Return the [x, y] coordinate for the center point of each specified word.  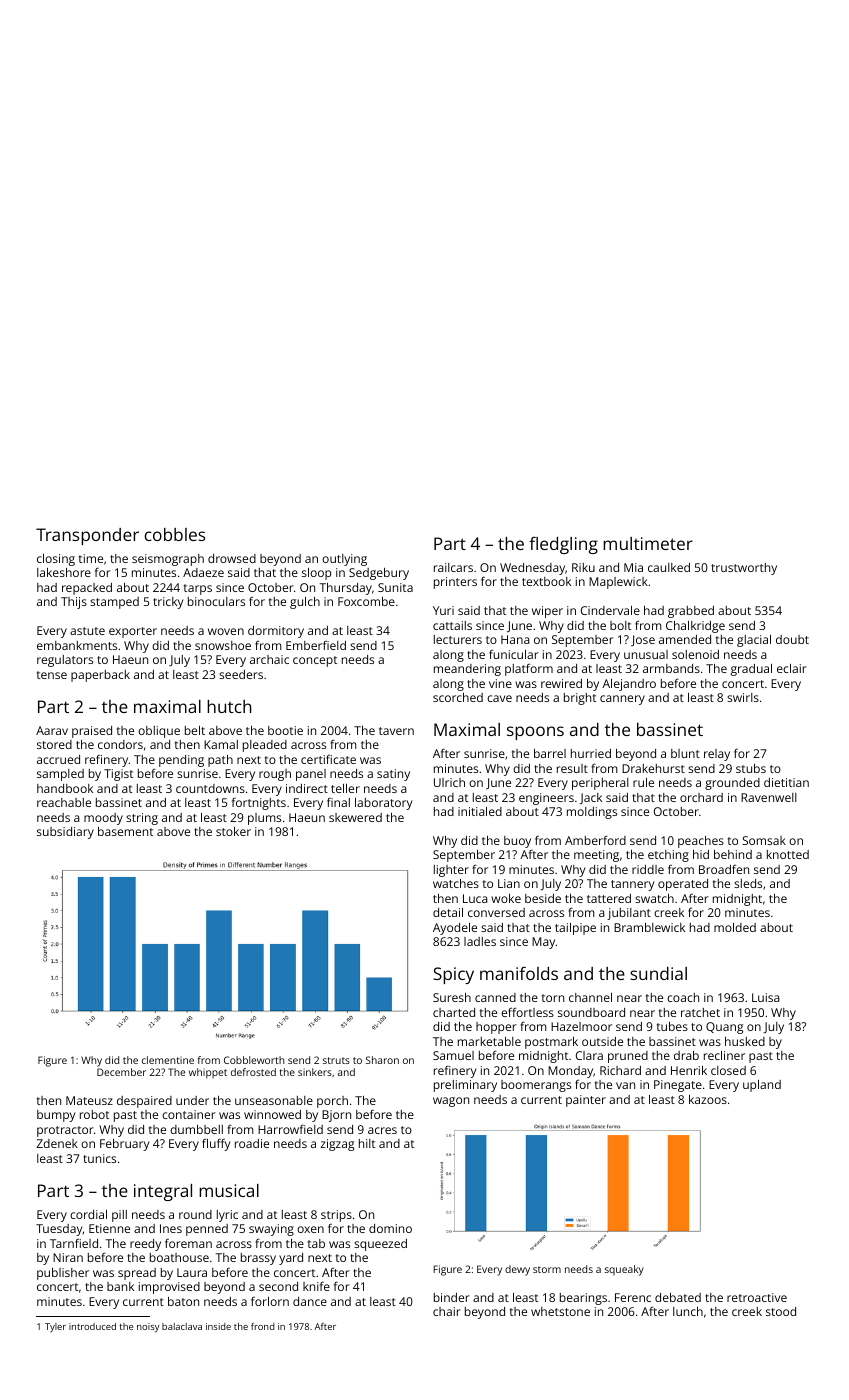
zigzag [337, 1145]
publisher [63, 1274]
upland [762, 1086]
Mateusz [89, 1100]
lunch [688, 1311]
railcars [453, 567]
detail [448, 912]
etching [668, 856]
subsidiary [65, 833]
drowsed [232, 558]
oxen [310, 1229]
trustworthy [744, 569]
